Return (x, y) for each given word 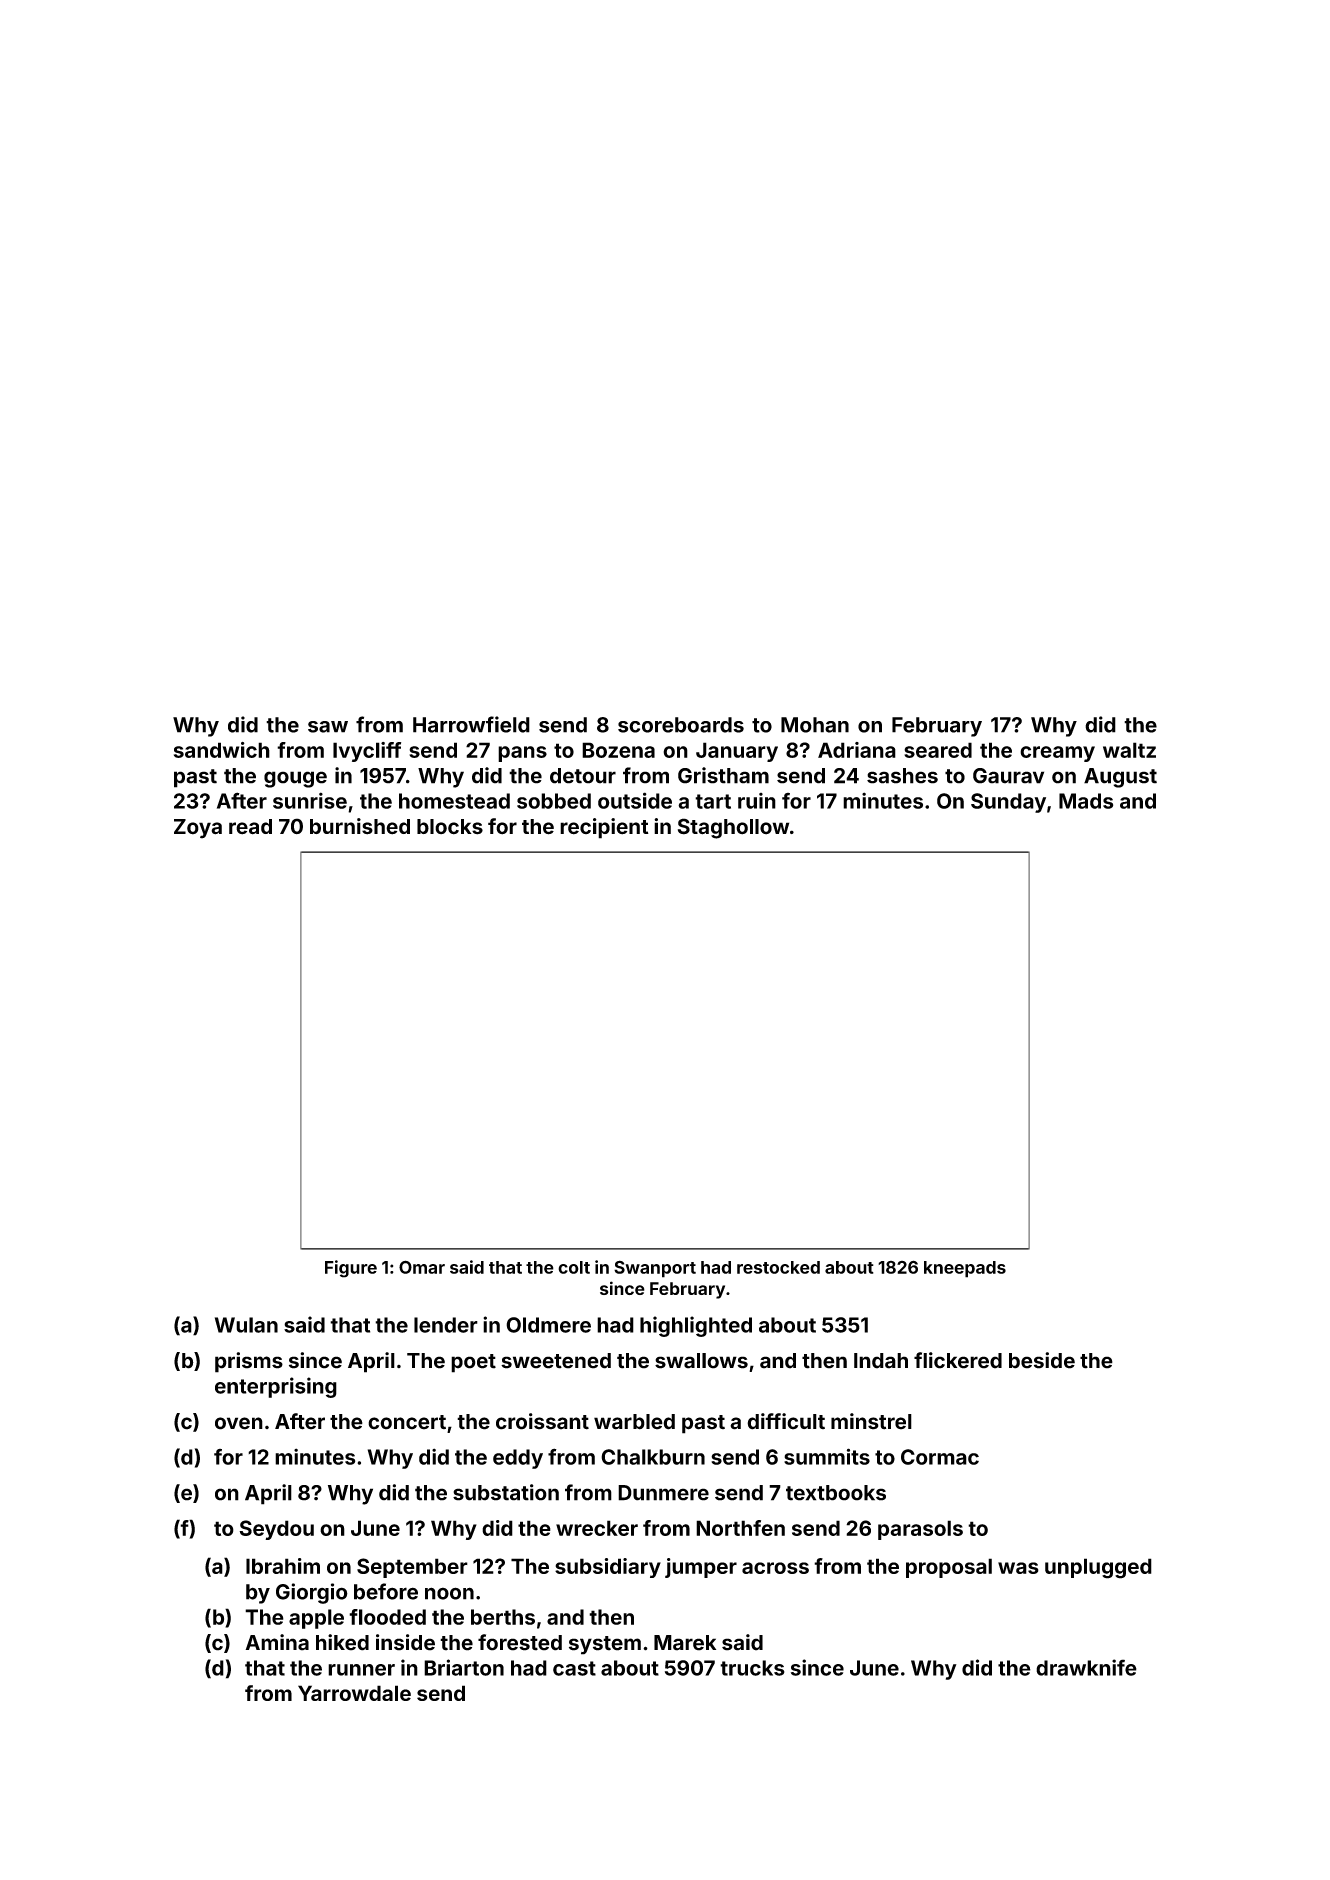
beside (1042, 1360)
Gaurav (1008, 776)
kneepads (965, 1269)
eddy (518, 1459)
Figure (351, 1269)
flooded (387, 1617)
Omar (422, 1267)
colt (574, 1267)
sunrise (310, 800)
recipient (604, 828)
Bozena (618, 750)
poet (473, 1363)
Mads (1086, 801)
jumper (701, 1568)
